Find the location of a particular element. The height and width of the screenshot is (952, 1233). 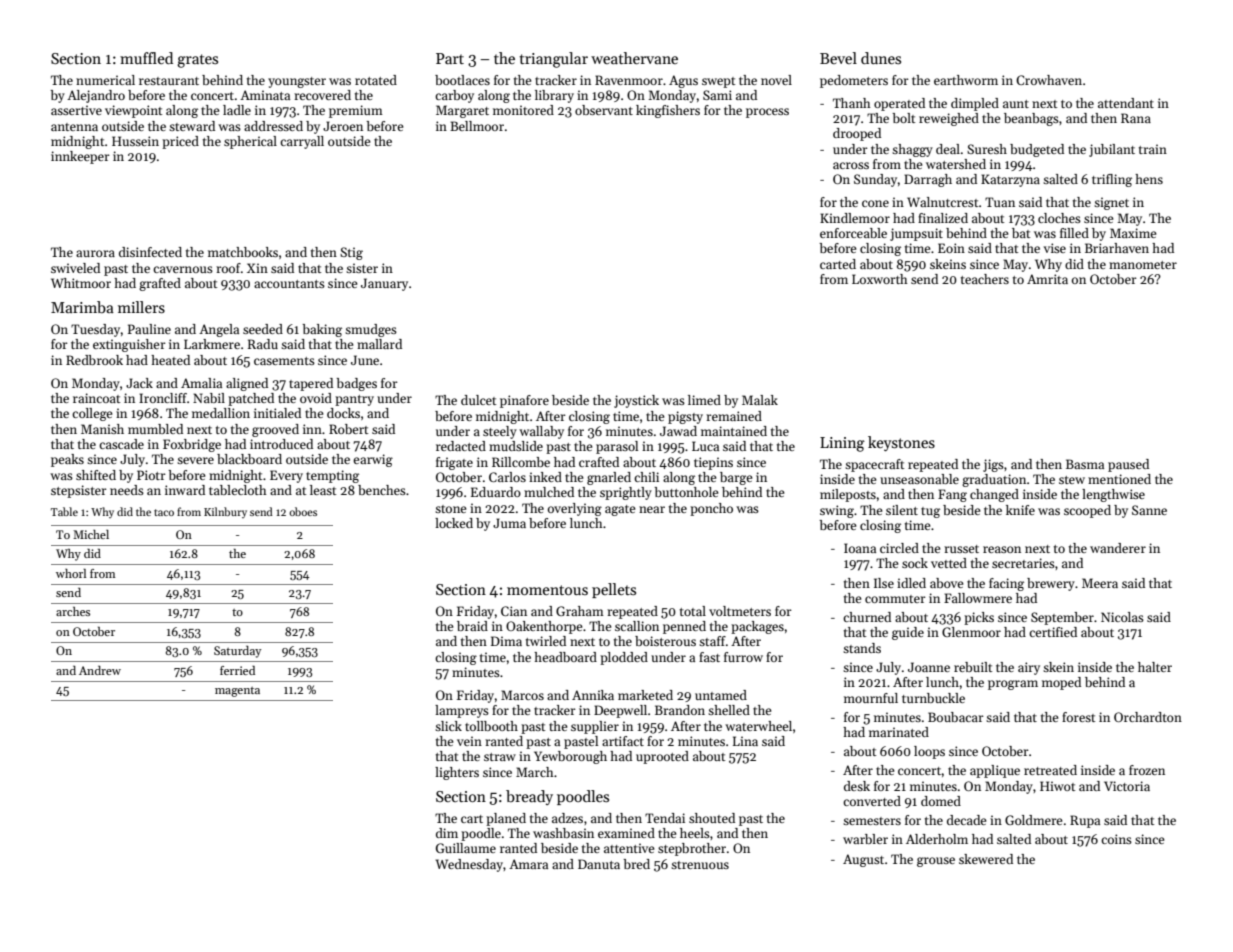

Guillaume is located at coordinates (466, 848).
